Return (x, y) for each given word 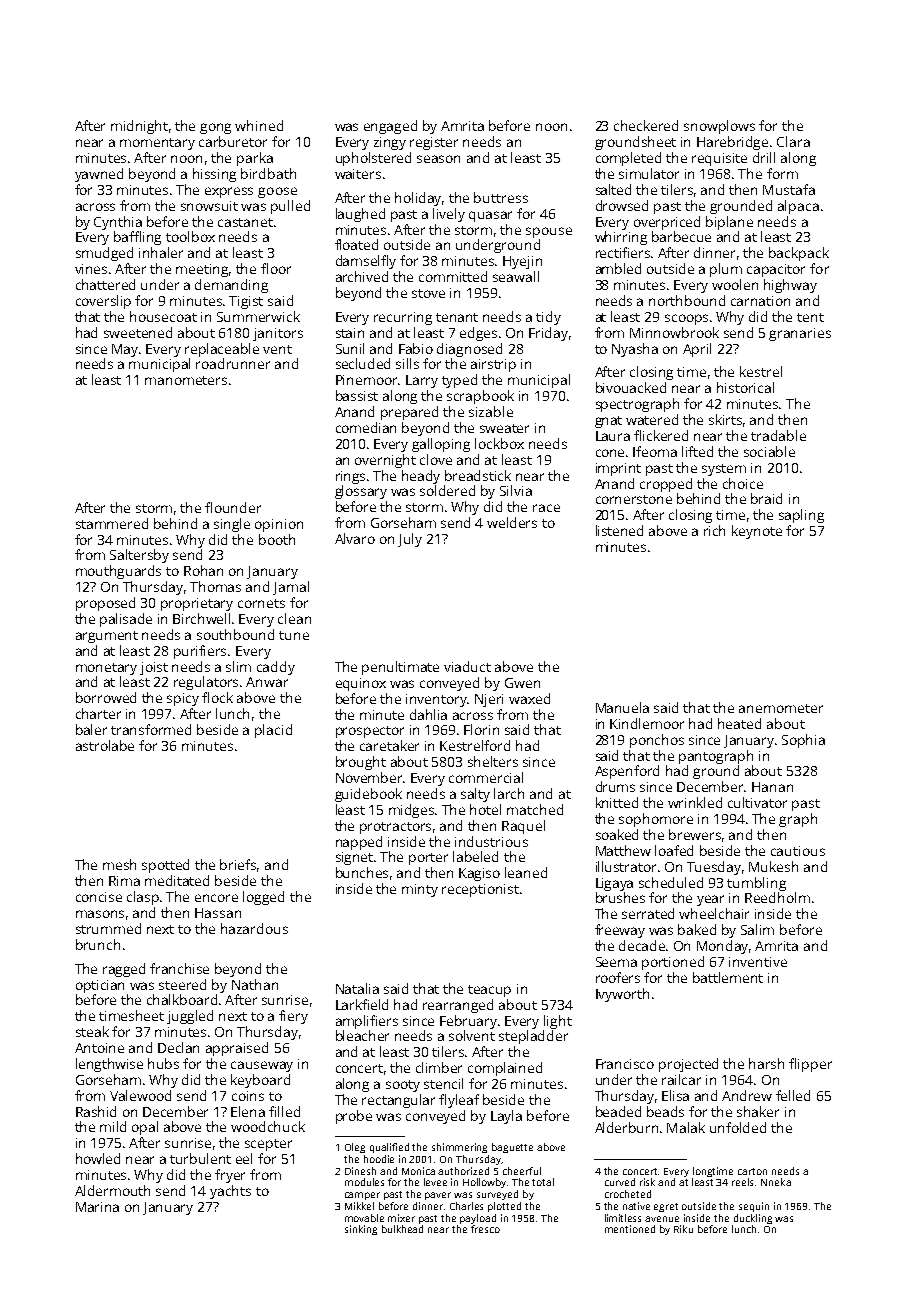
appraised (237, 1049)
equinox (361, 684)
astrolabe (105, 745)
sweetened (138, 332)
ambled (618, 268)
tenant (457, 317)
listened (619, 530)
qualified (389, 1148)
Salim (757, 929)
